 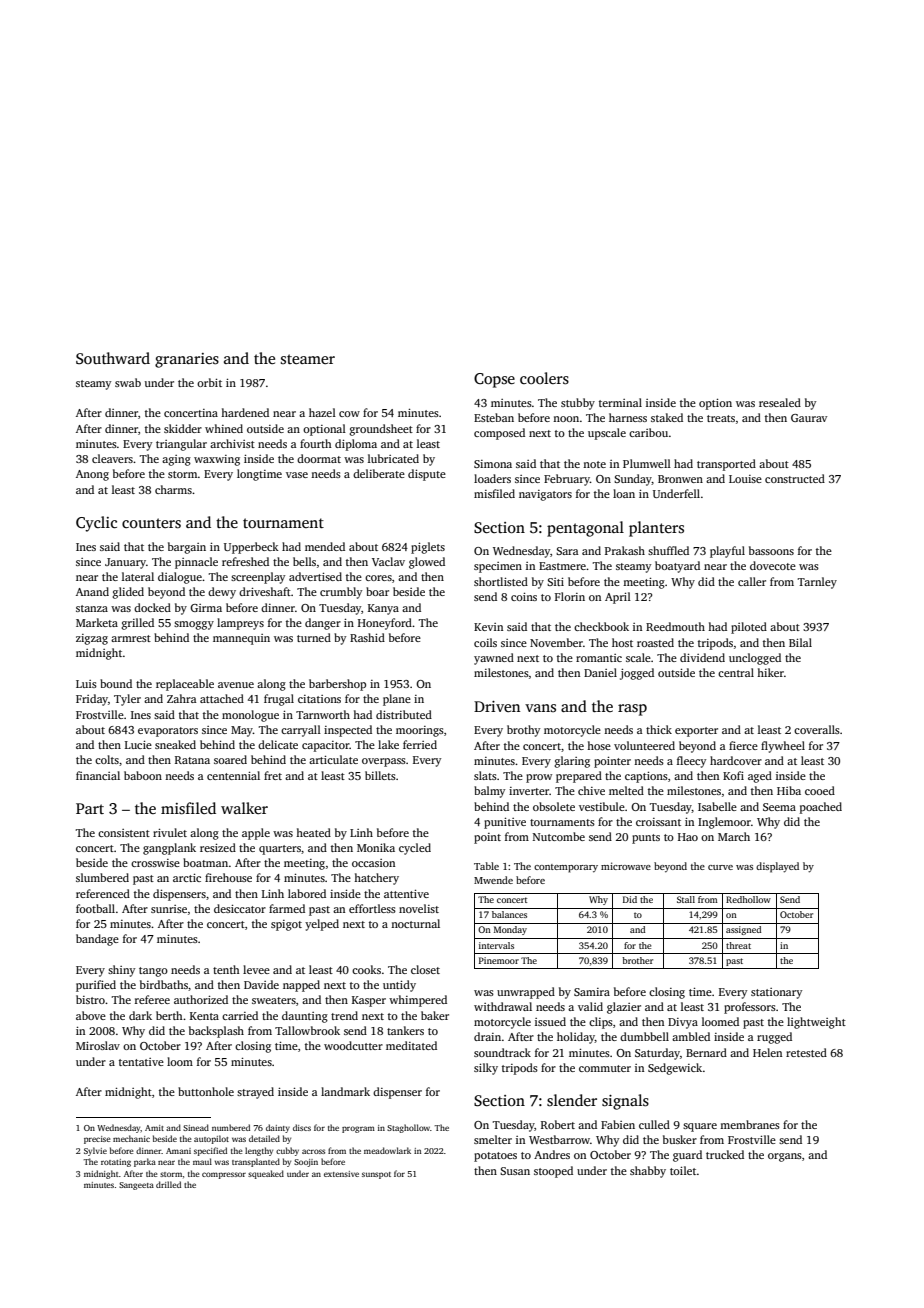 What do you see at coordinates (153, 972) in the document?
I see `tango` at bounding box center [153, 972].
